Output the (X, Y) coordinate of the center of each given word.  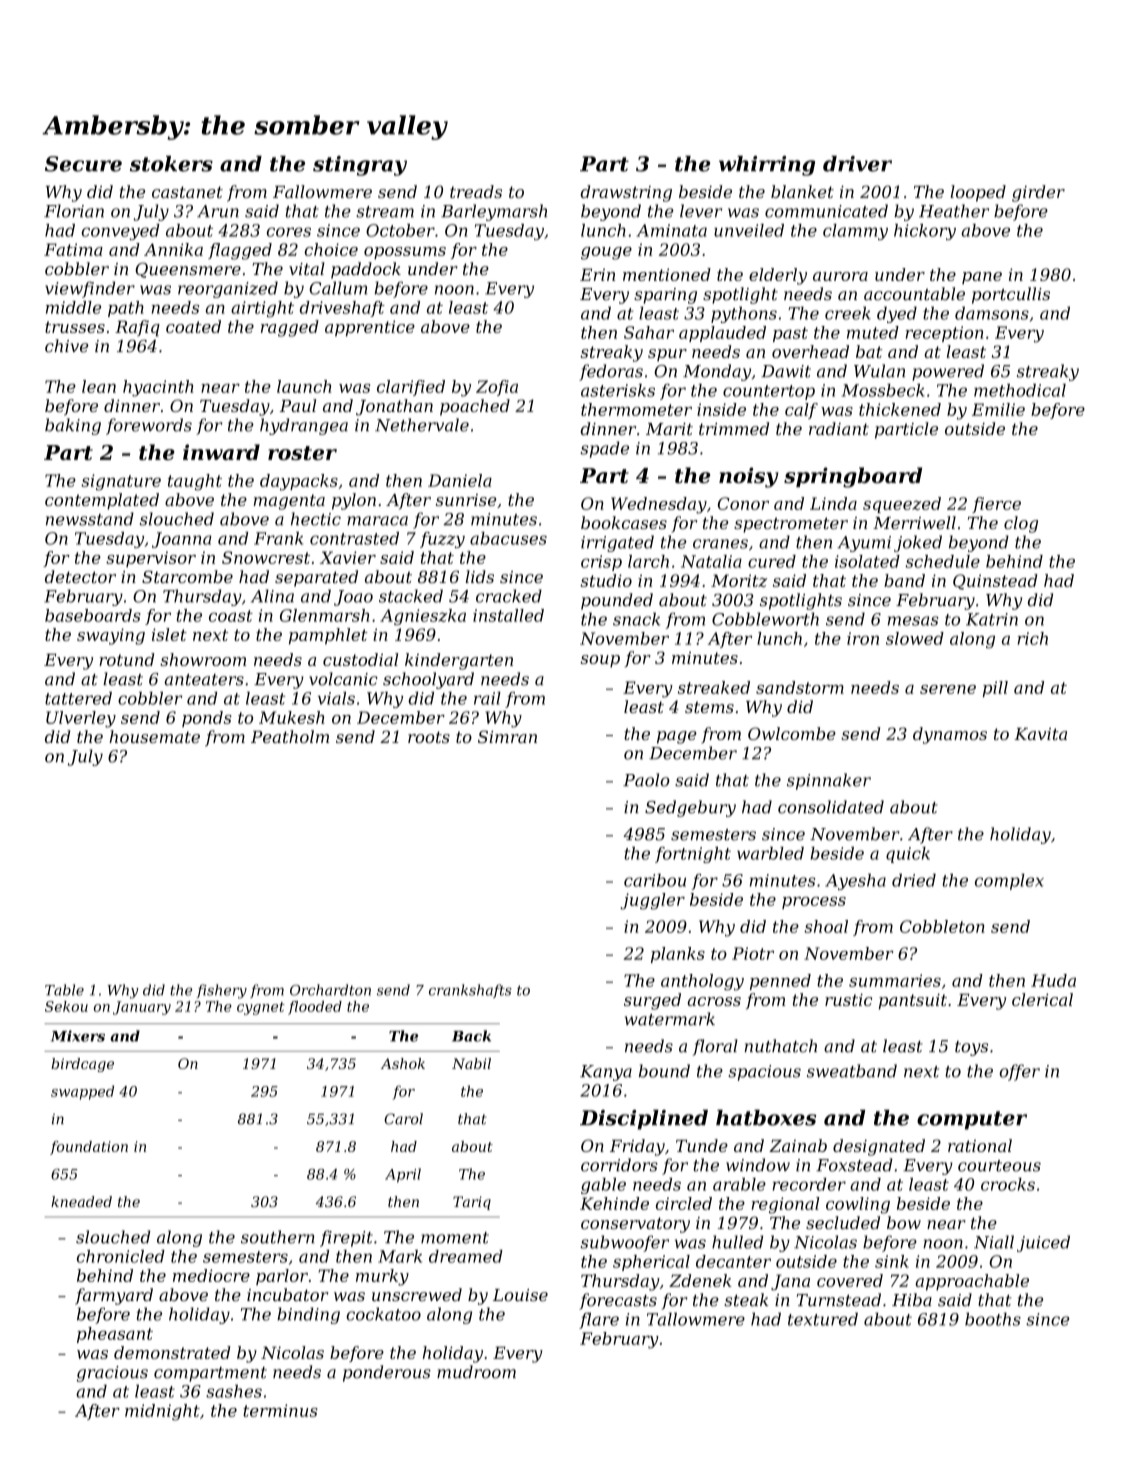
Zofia (497, 388)
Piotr (753, 953)
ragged (290, 328)
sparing (665, 296)
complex (1009, 882)
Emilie (998, 409)
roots (429, 737)
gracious (112, 1374)
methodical (1020, 390)
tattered (78, 698)
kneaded (81, 1201)
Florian (74, 211)
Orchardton (330, 990)
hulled (737, 1242)
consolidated (831, 807)
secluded (843, 1222)
